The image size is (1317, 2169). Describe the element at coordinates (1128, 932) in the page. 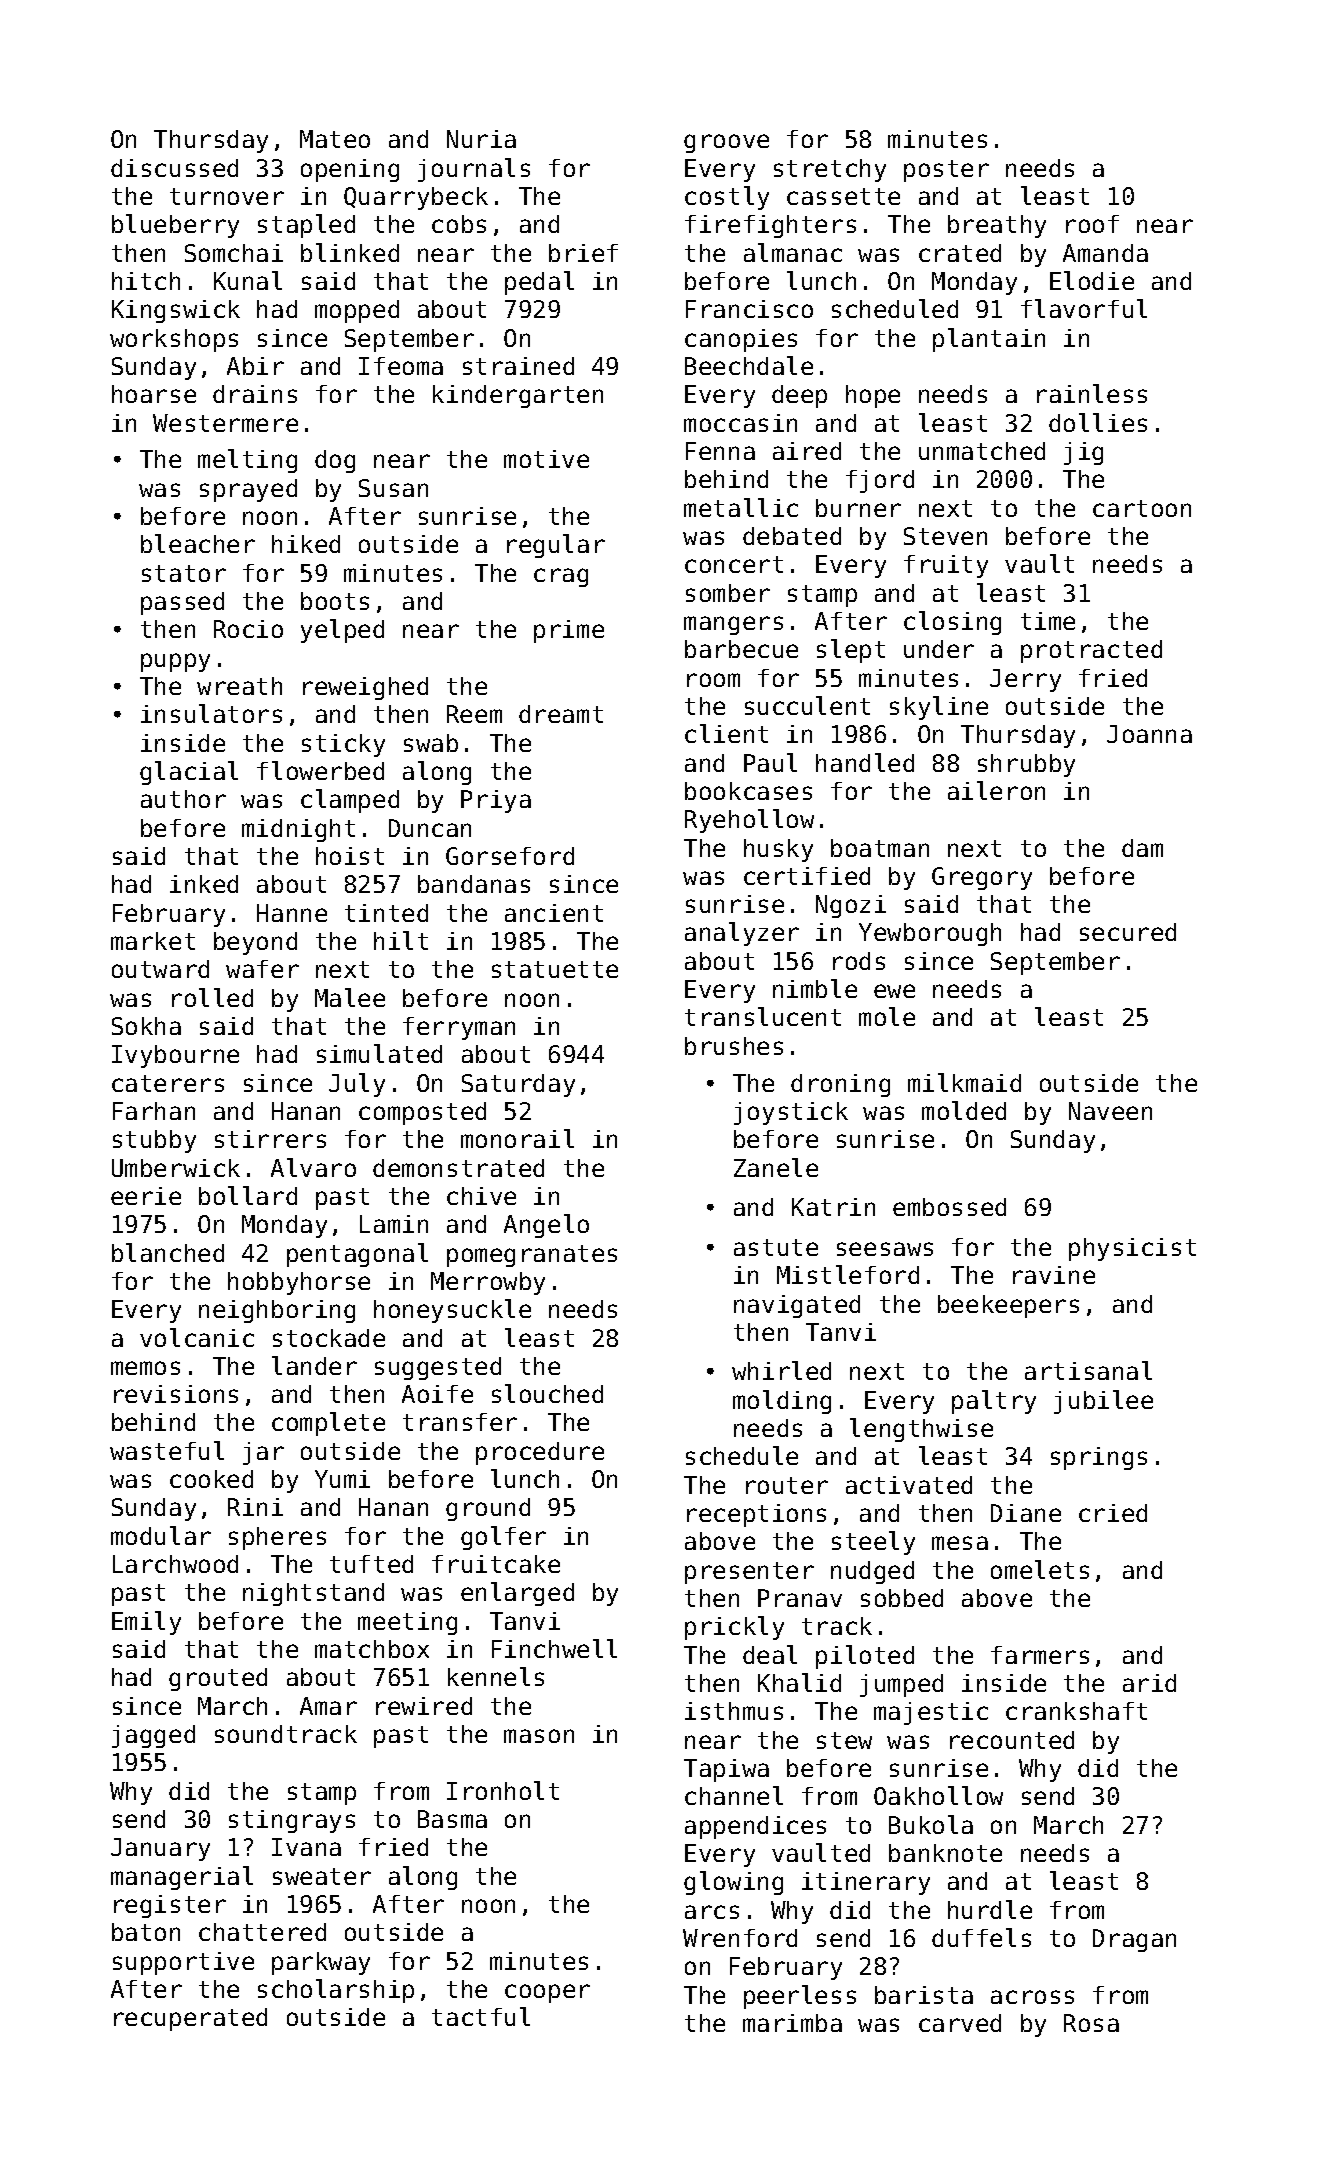

I see `secured` at that location.
